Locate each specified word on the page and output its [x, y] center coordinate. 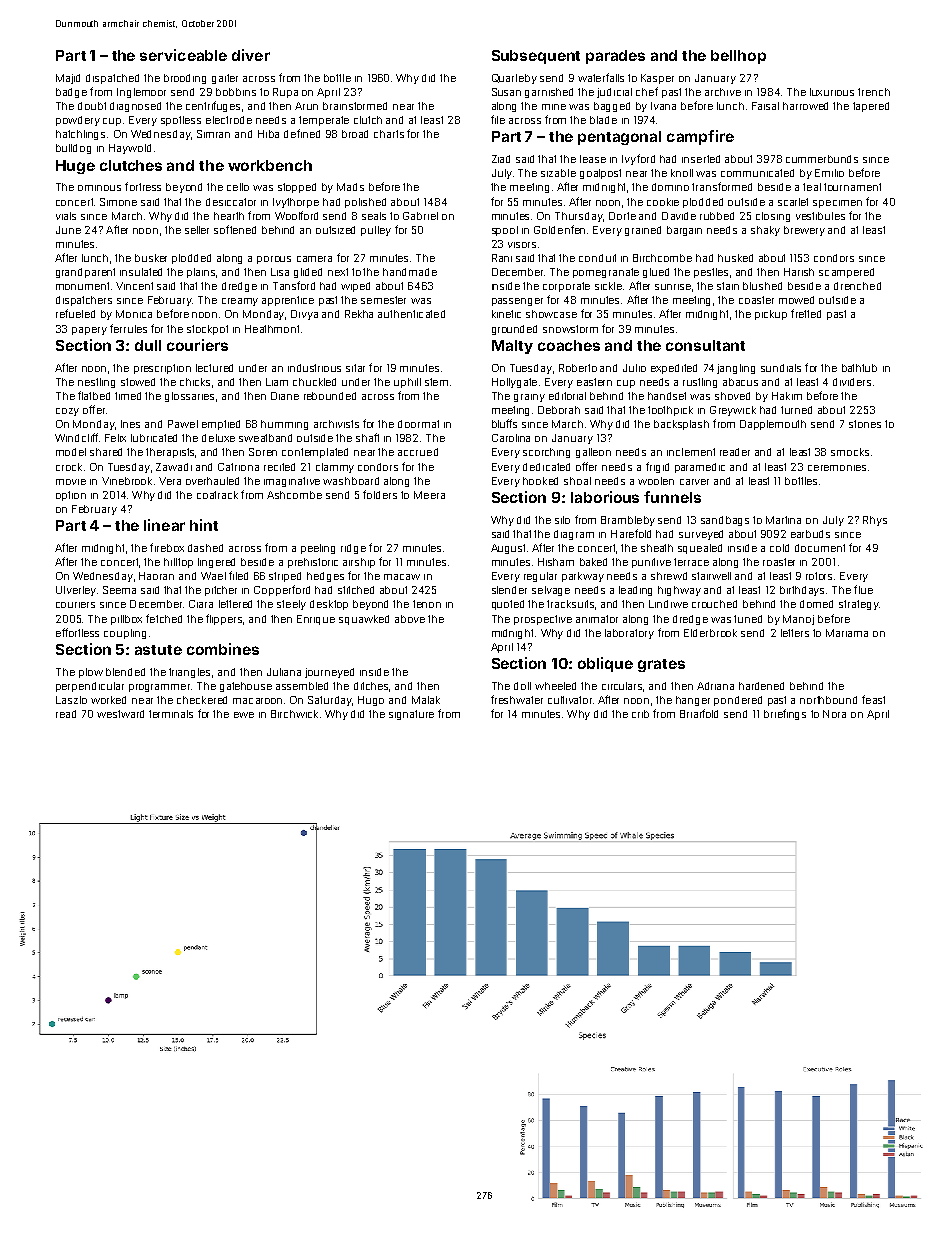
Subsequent [536, 57]
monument [82, 286]
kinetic [506, 314]
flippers [224, 619]
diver [251, 55]
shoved [732, 396]
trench [874, 92]
